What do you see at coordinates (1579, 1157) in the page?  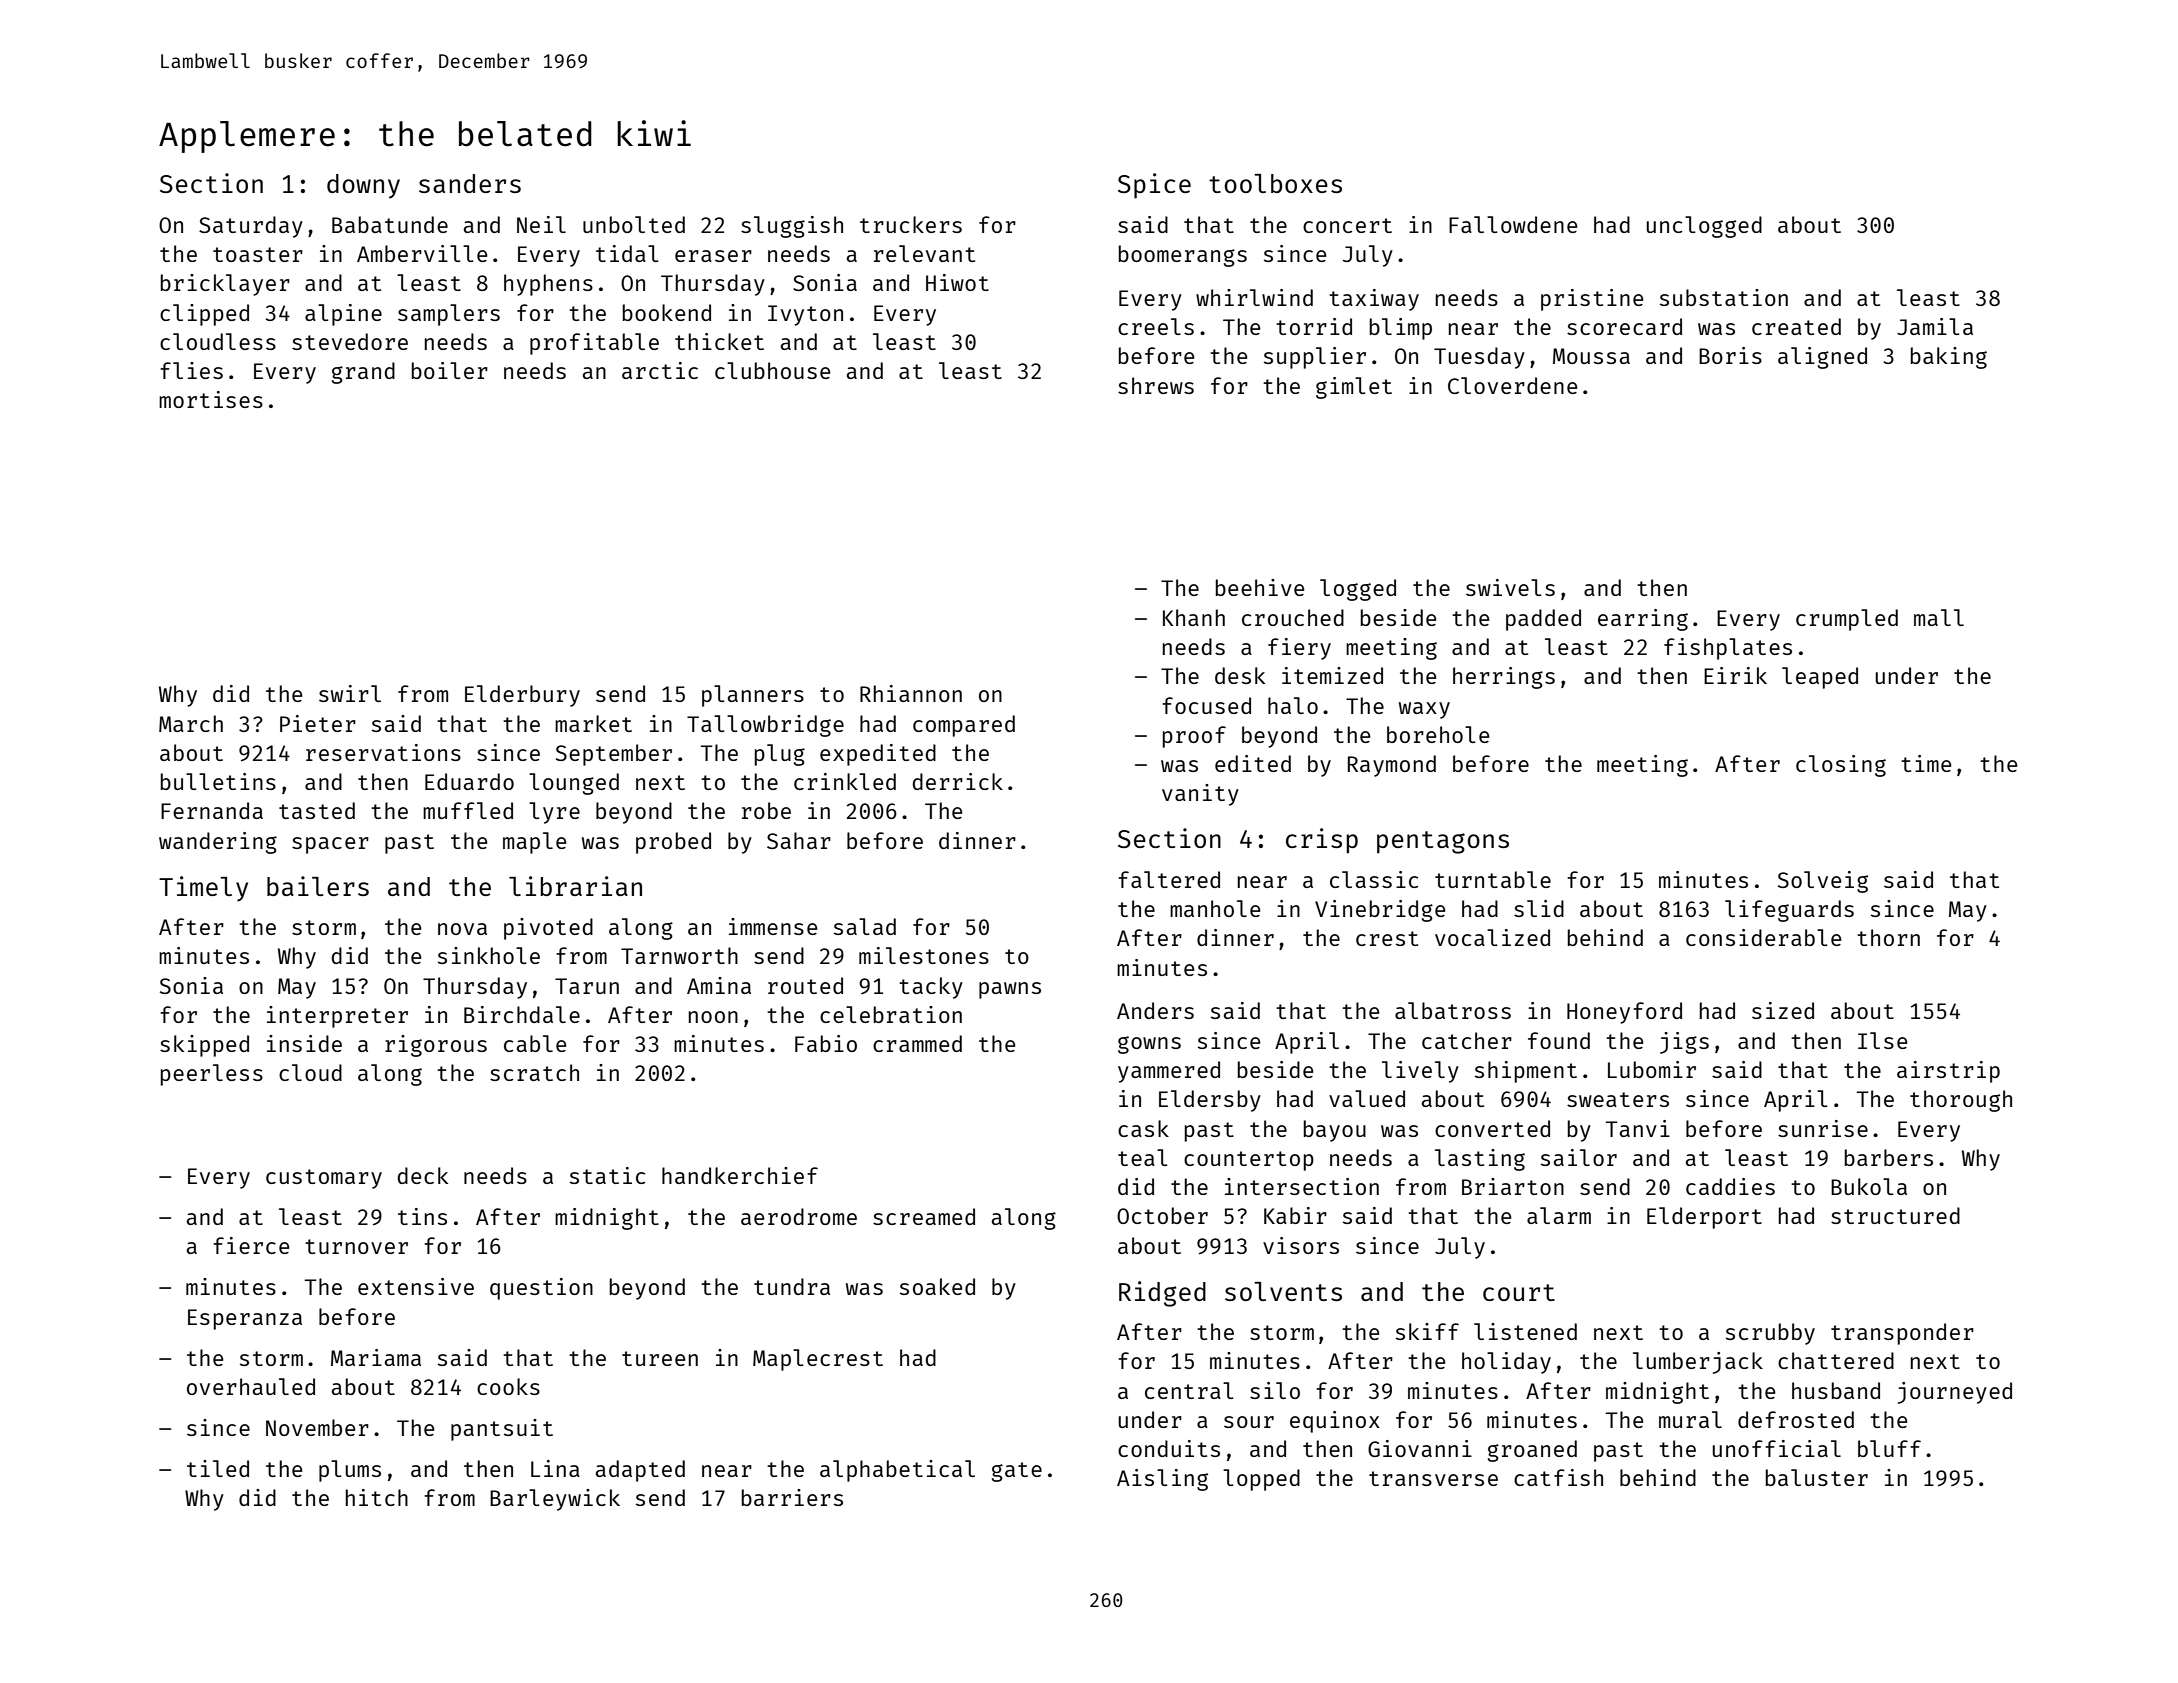 I see `sailor` at bounding box center [1579, 1157].
